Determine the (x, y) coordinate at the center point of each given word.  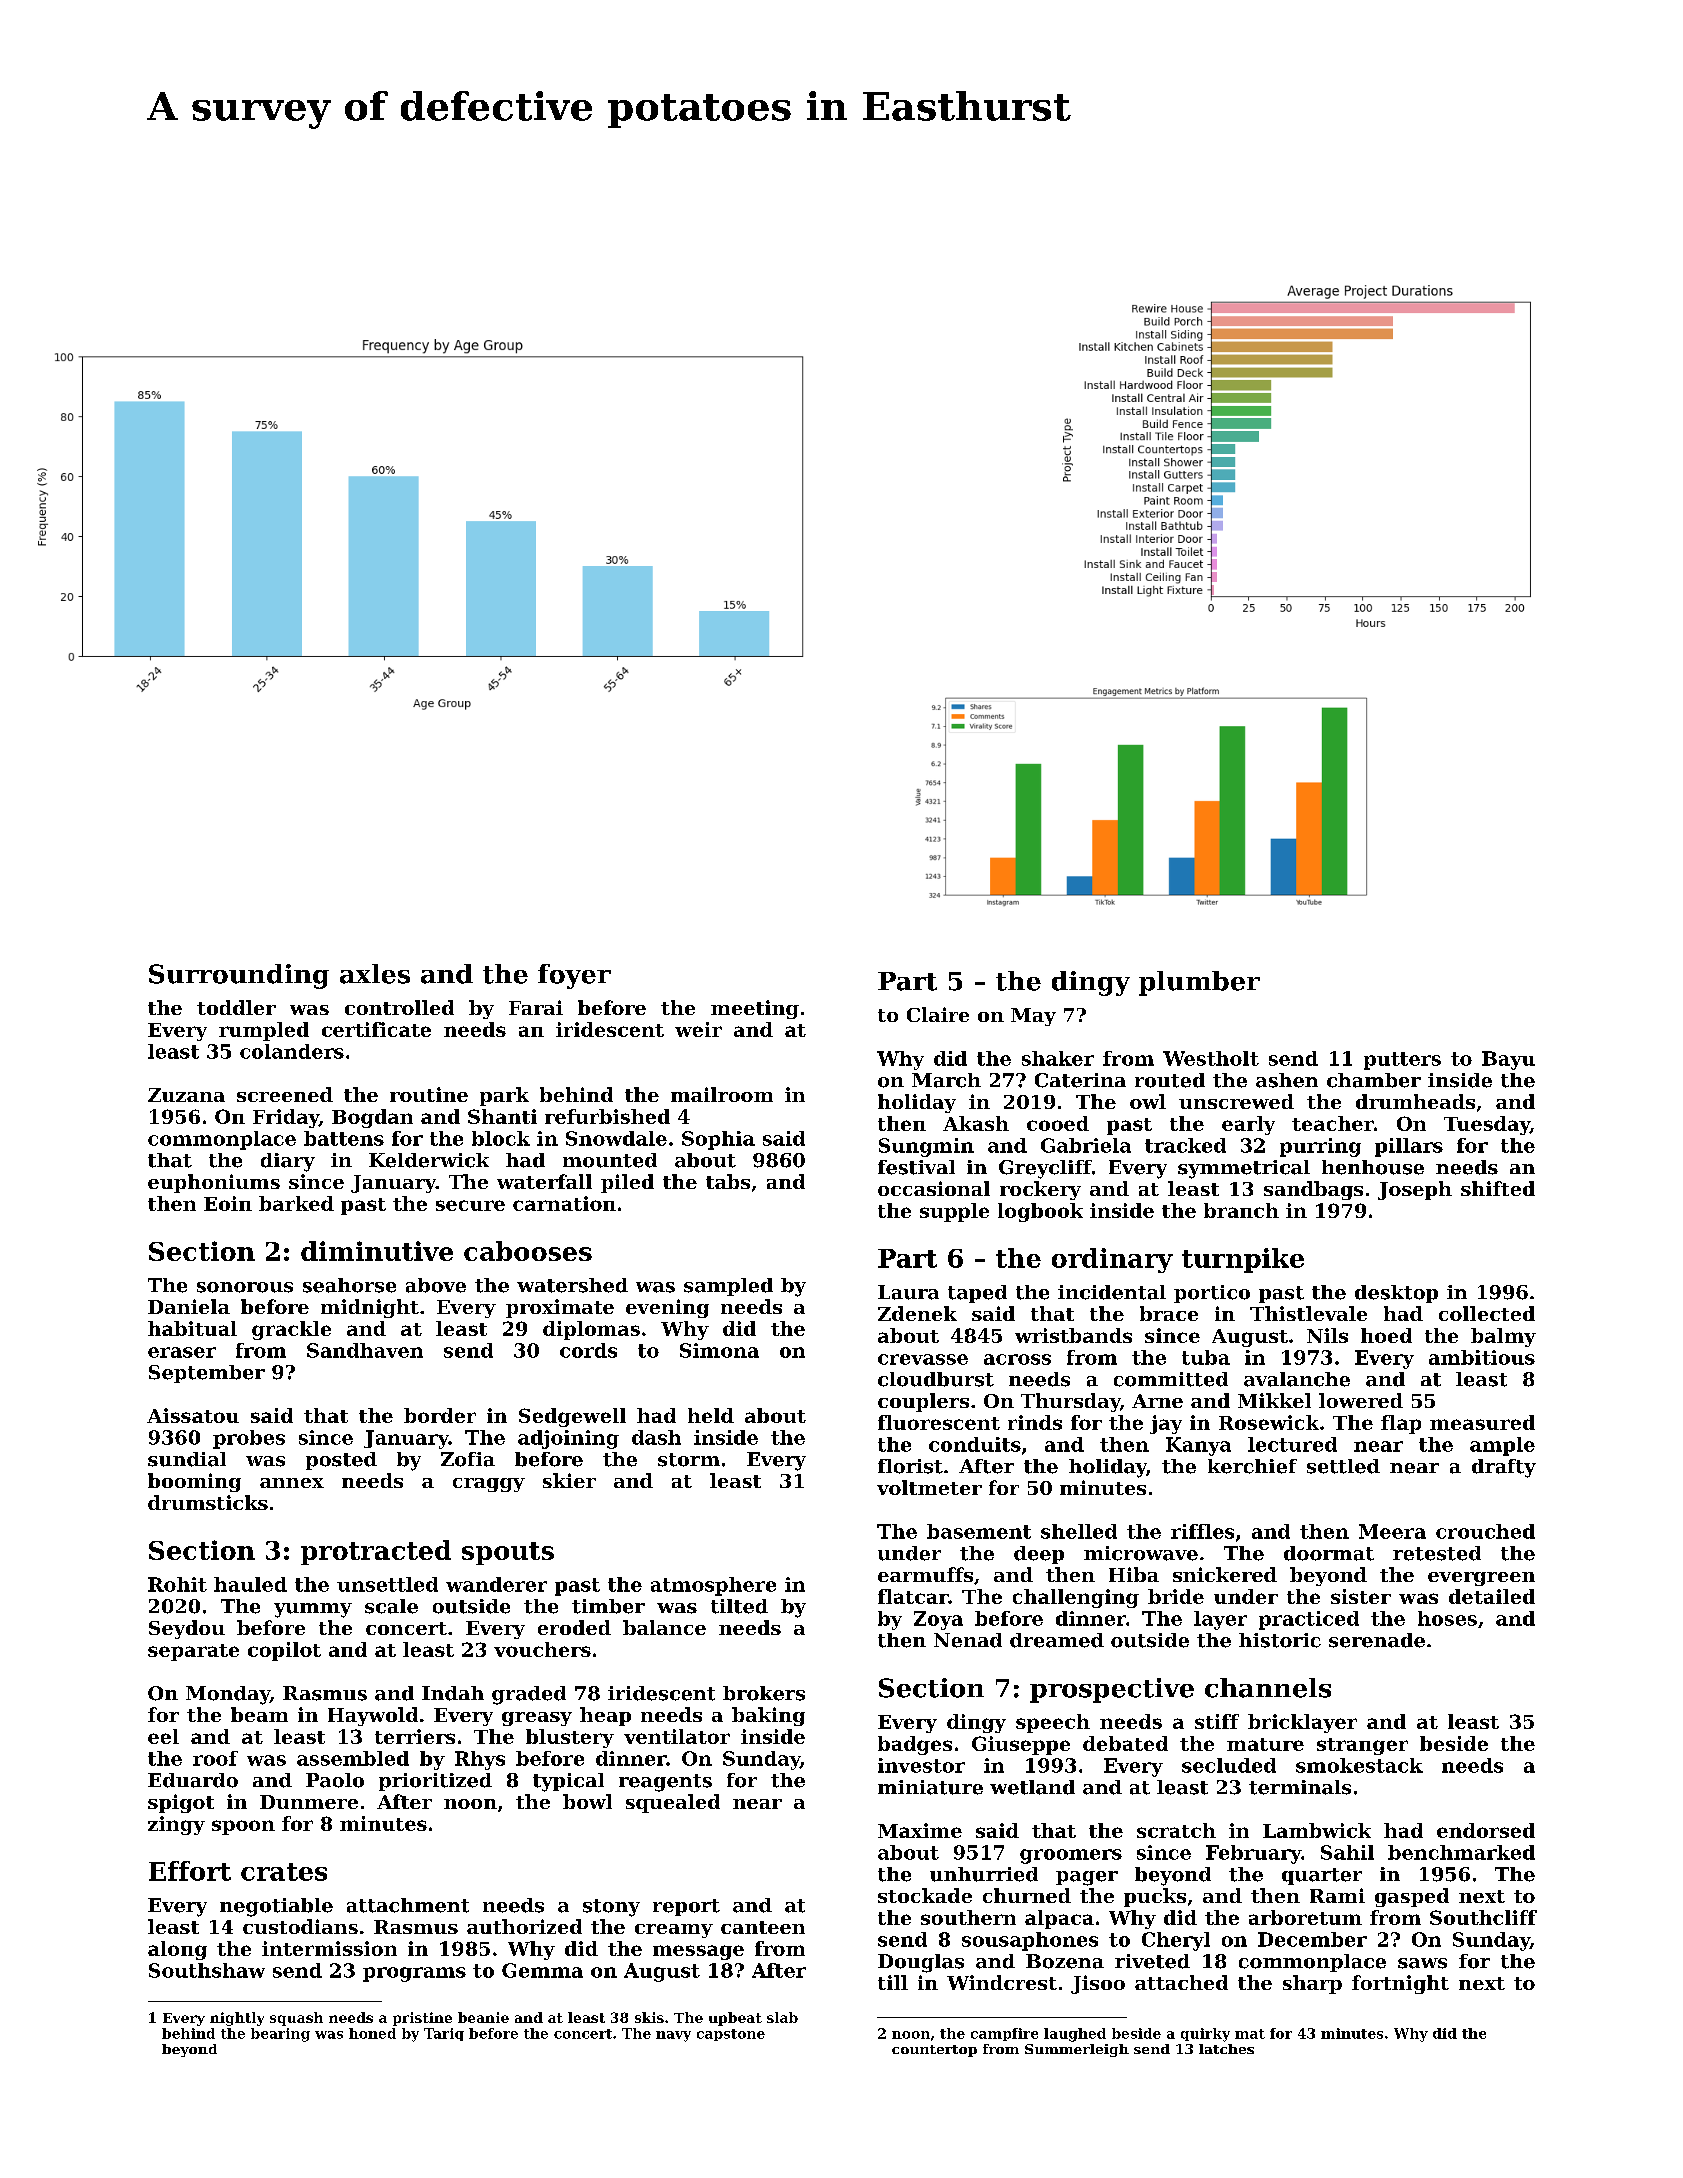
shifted (1498, 1188)
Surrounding (239, 976)
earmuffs (925, 1574)
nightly (237, 2019)
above (436, 1285)
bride (1176, 1596)
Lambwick (1317, 1830)
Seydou (187, 1629)
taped (977, 1294)
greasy (537, 1719)
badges (915, 1745)
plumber (1199, 983)
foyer (574, 976)
